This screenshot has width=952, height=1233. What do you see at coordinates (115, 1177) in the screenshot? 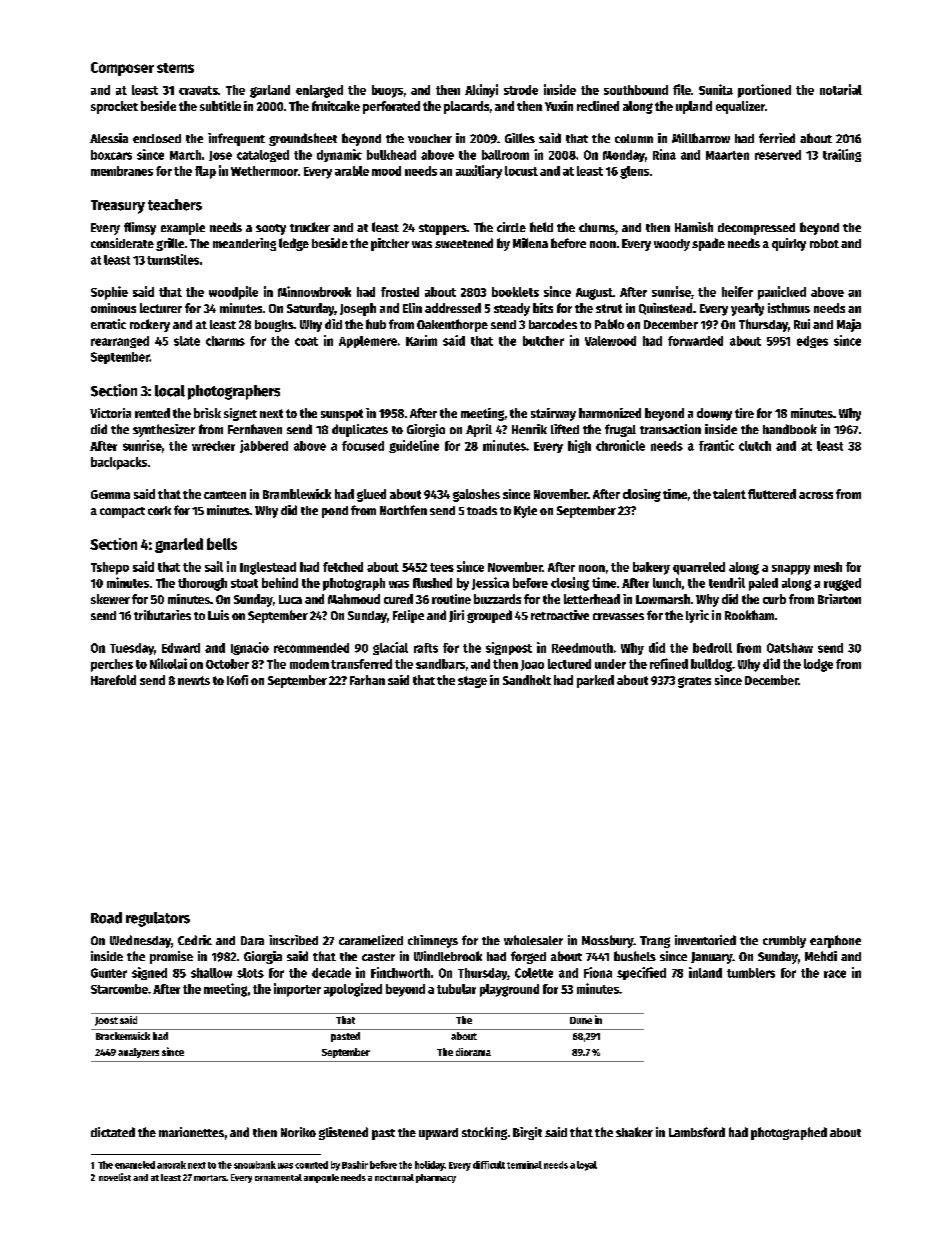
I see `novelist` at bounding box center [115, 1177].
